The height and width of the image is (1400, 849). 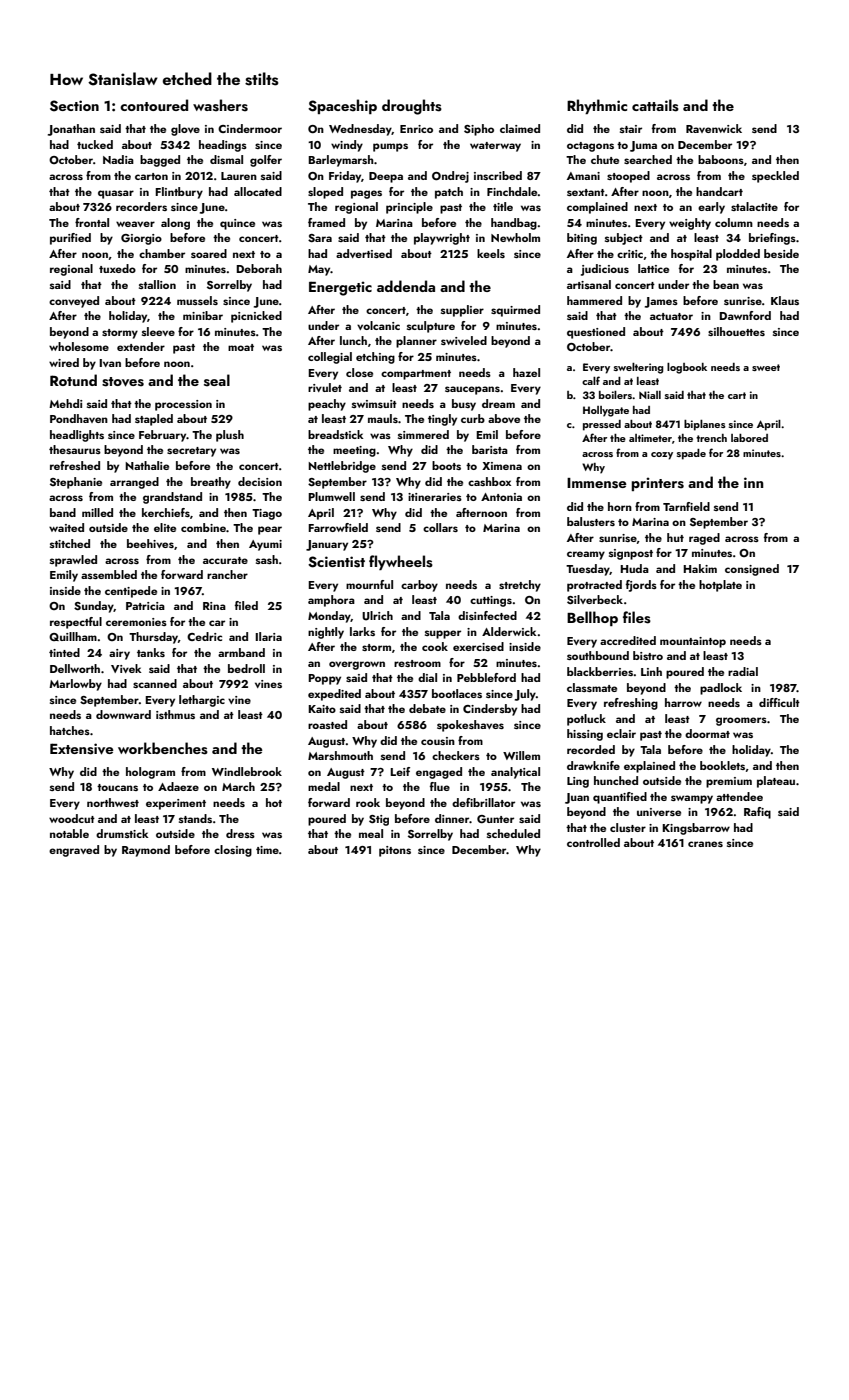 What do you see at coordinates (395, 851) in the image?
I see `pitons` at bounding box center [395, 851].
